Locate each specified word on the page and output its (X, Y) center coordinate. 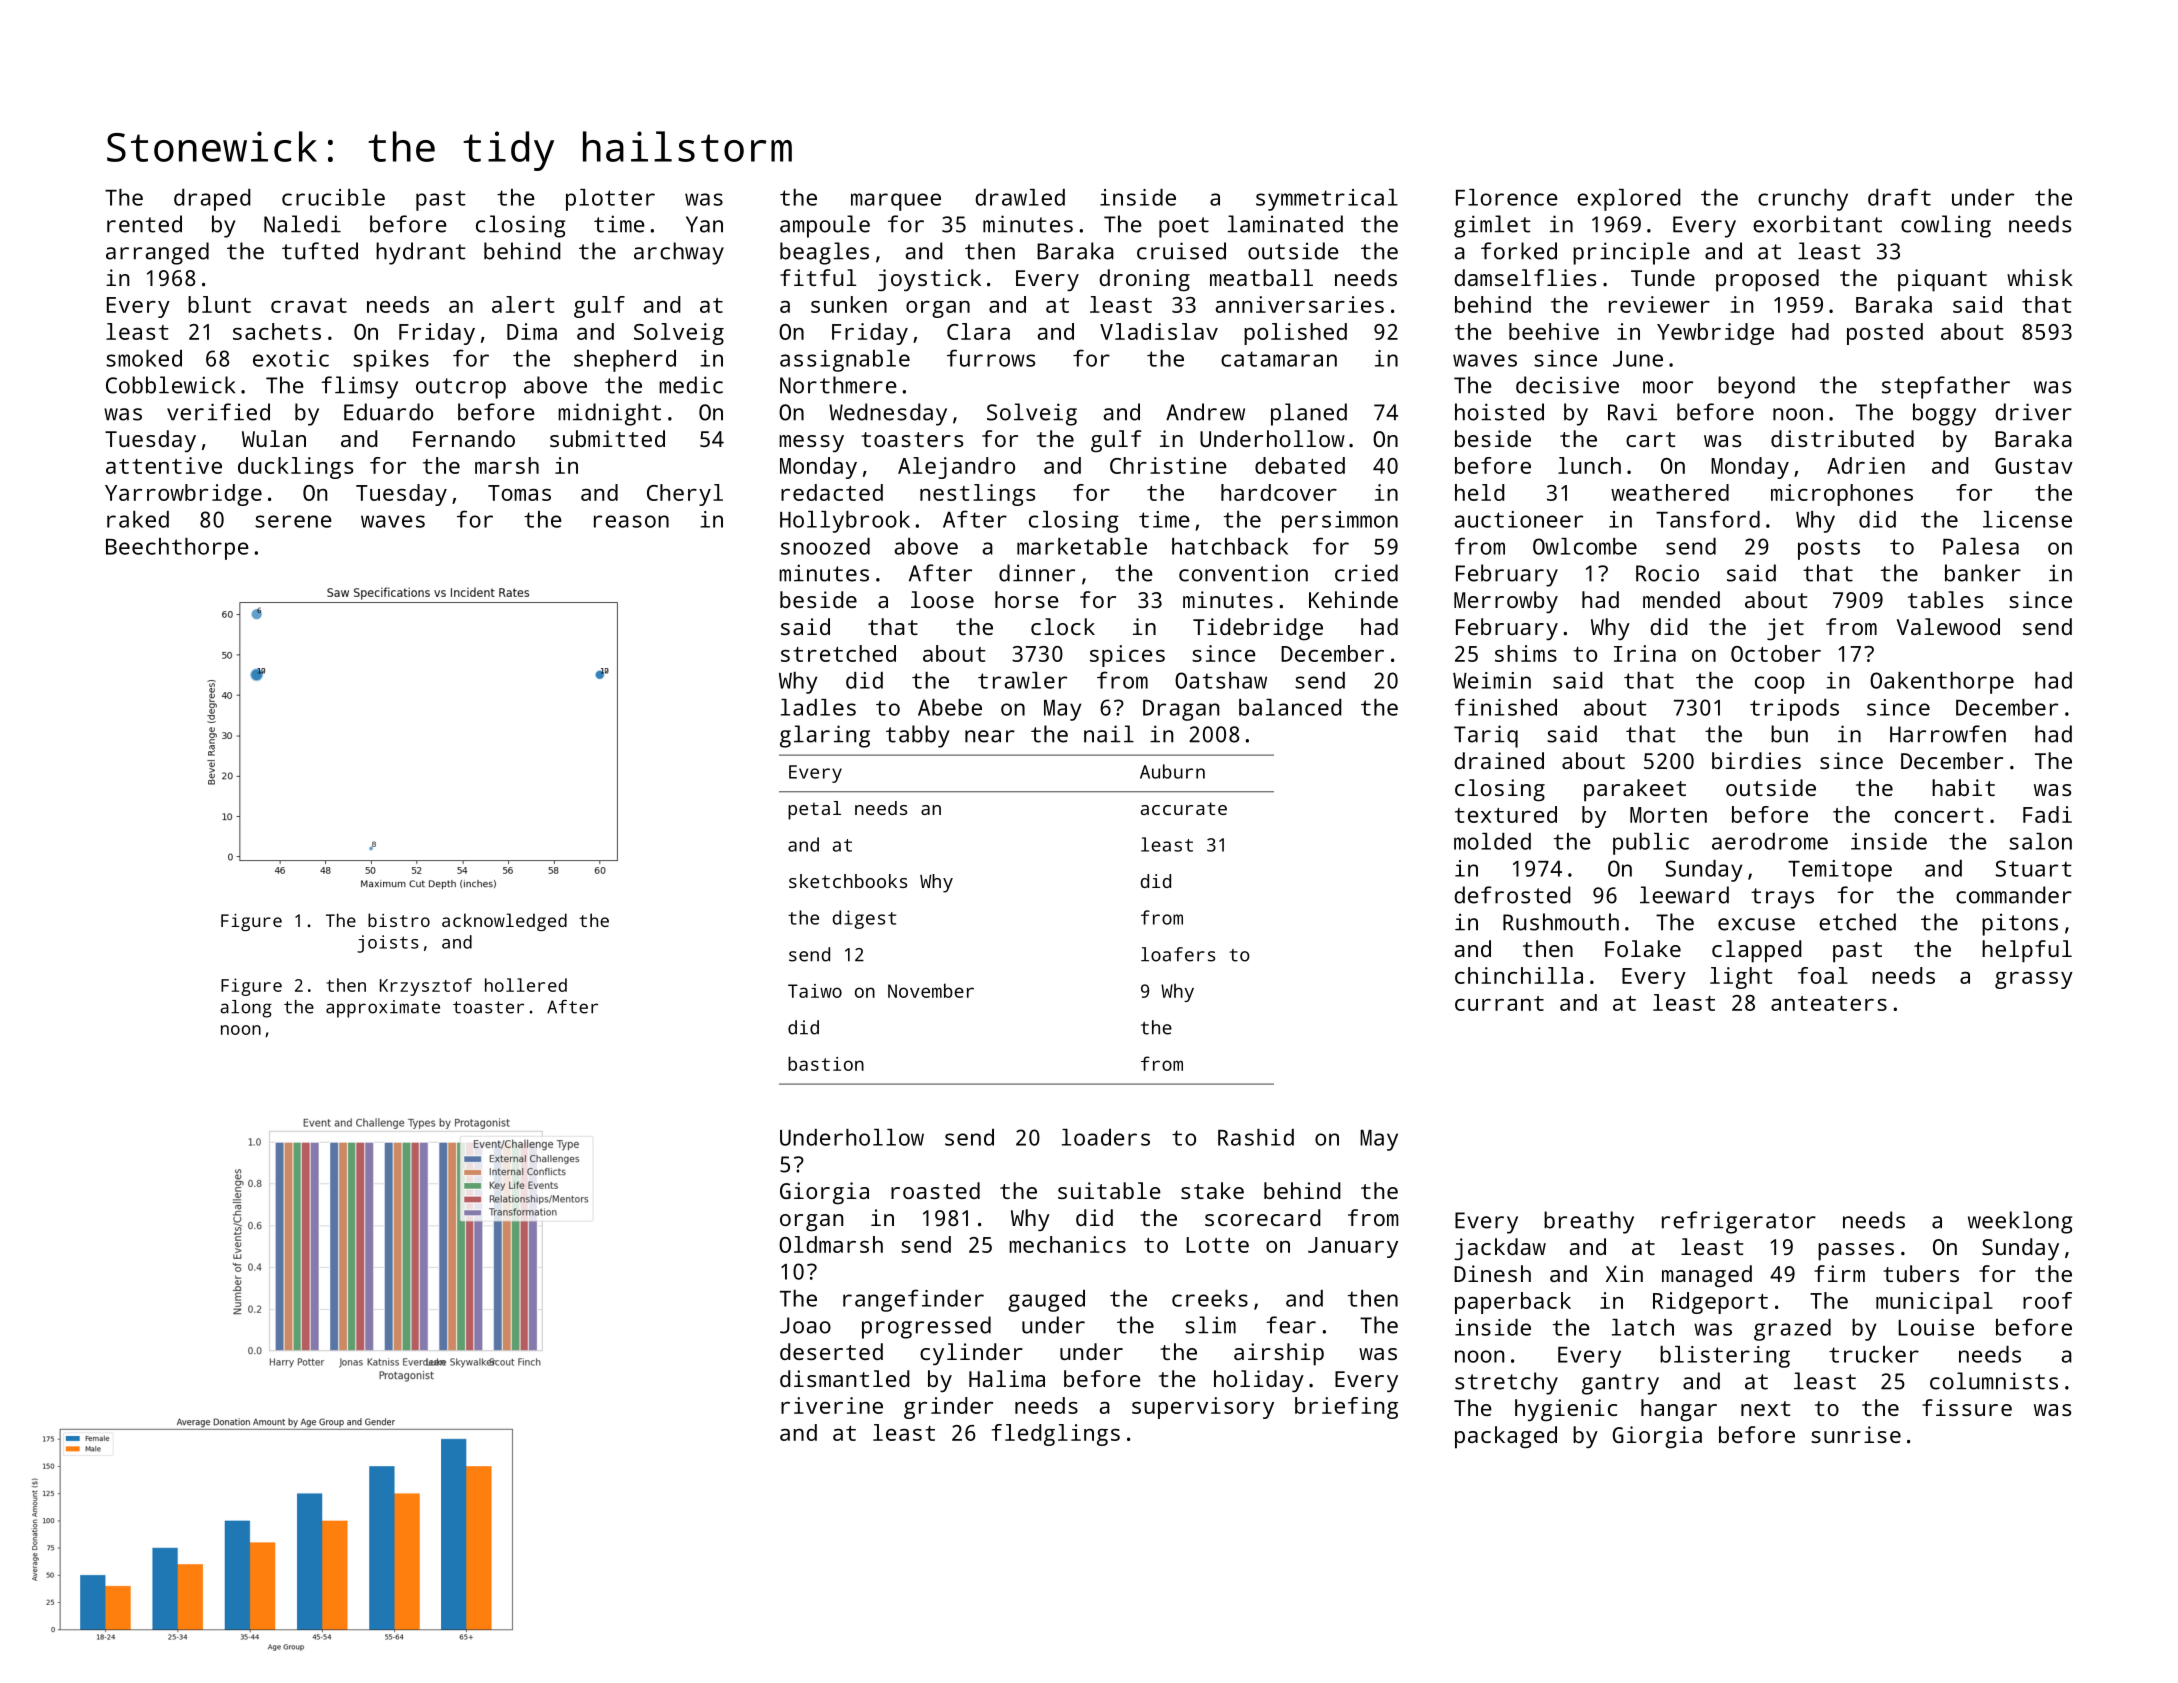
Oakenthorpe (1942, 683)
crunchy (1803, 200)
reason (631, 521)
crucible (333, 197)
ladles (818, 707)
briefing (1346, 1408)
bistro (399, 920)
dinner (1037, 573)
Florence (1507, 197)
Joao (805, 1325)
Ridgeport (1710, 1303)
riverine (832, 1405)
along (246, 1009)
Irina (1645, 653)
